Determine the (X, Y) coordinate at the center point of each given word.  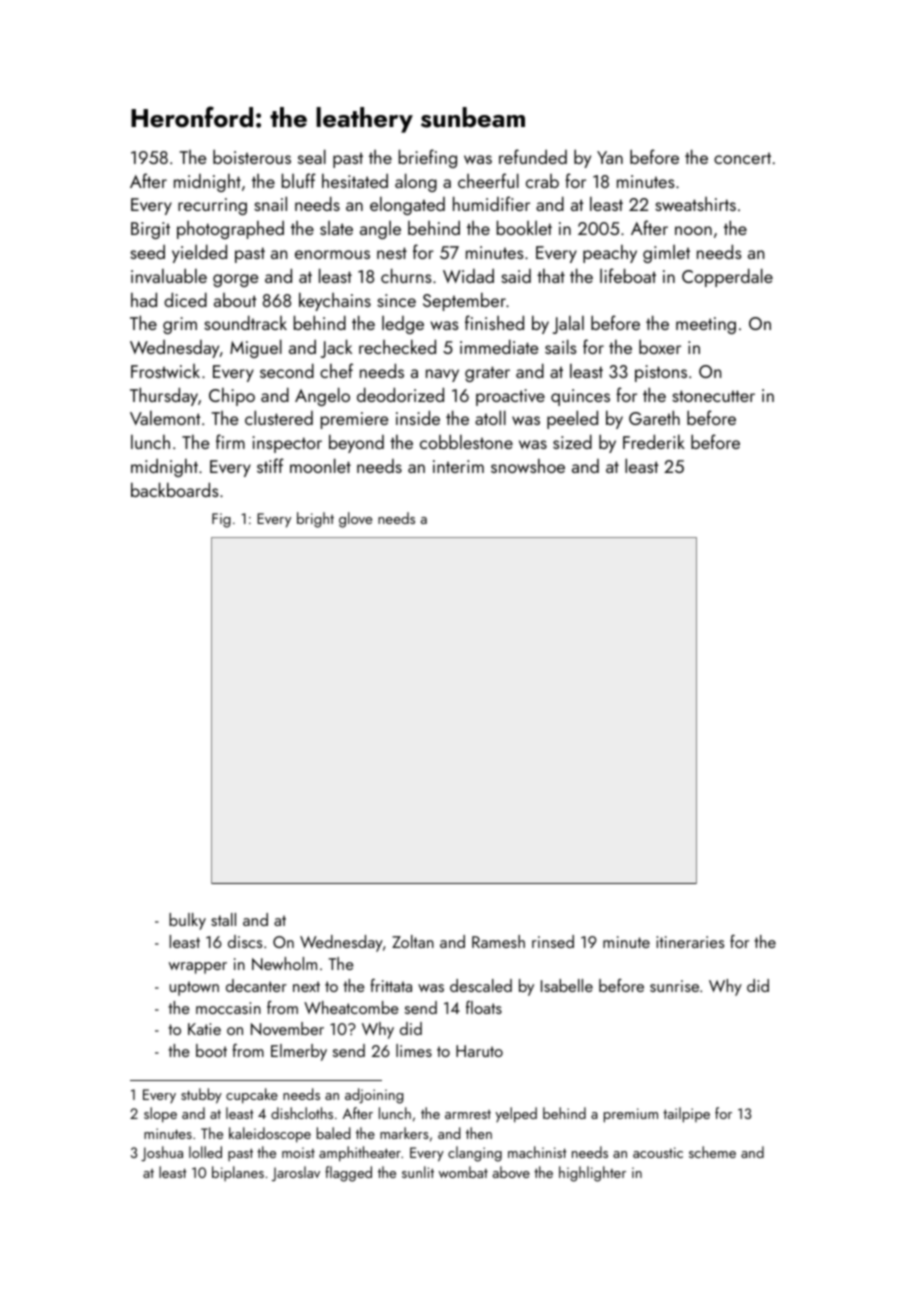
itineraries (690, 942)
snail (270, 203)
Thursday (164, 396)
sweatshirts (695, 204)
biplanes (238, 1173)
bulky (187, 921)
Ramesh (498, 941)
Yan (610, 157)
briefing (428, 158)
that (551, 276)
